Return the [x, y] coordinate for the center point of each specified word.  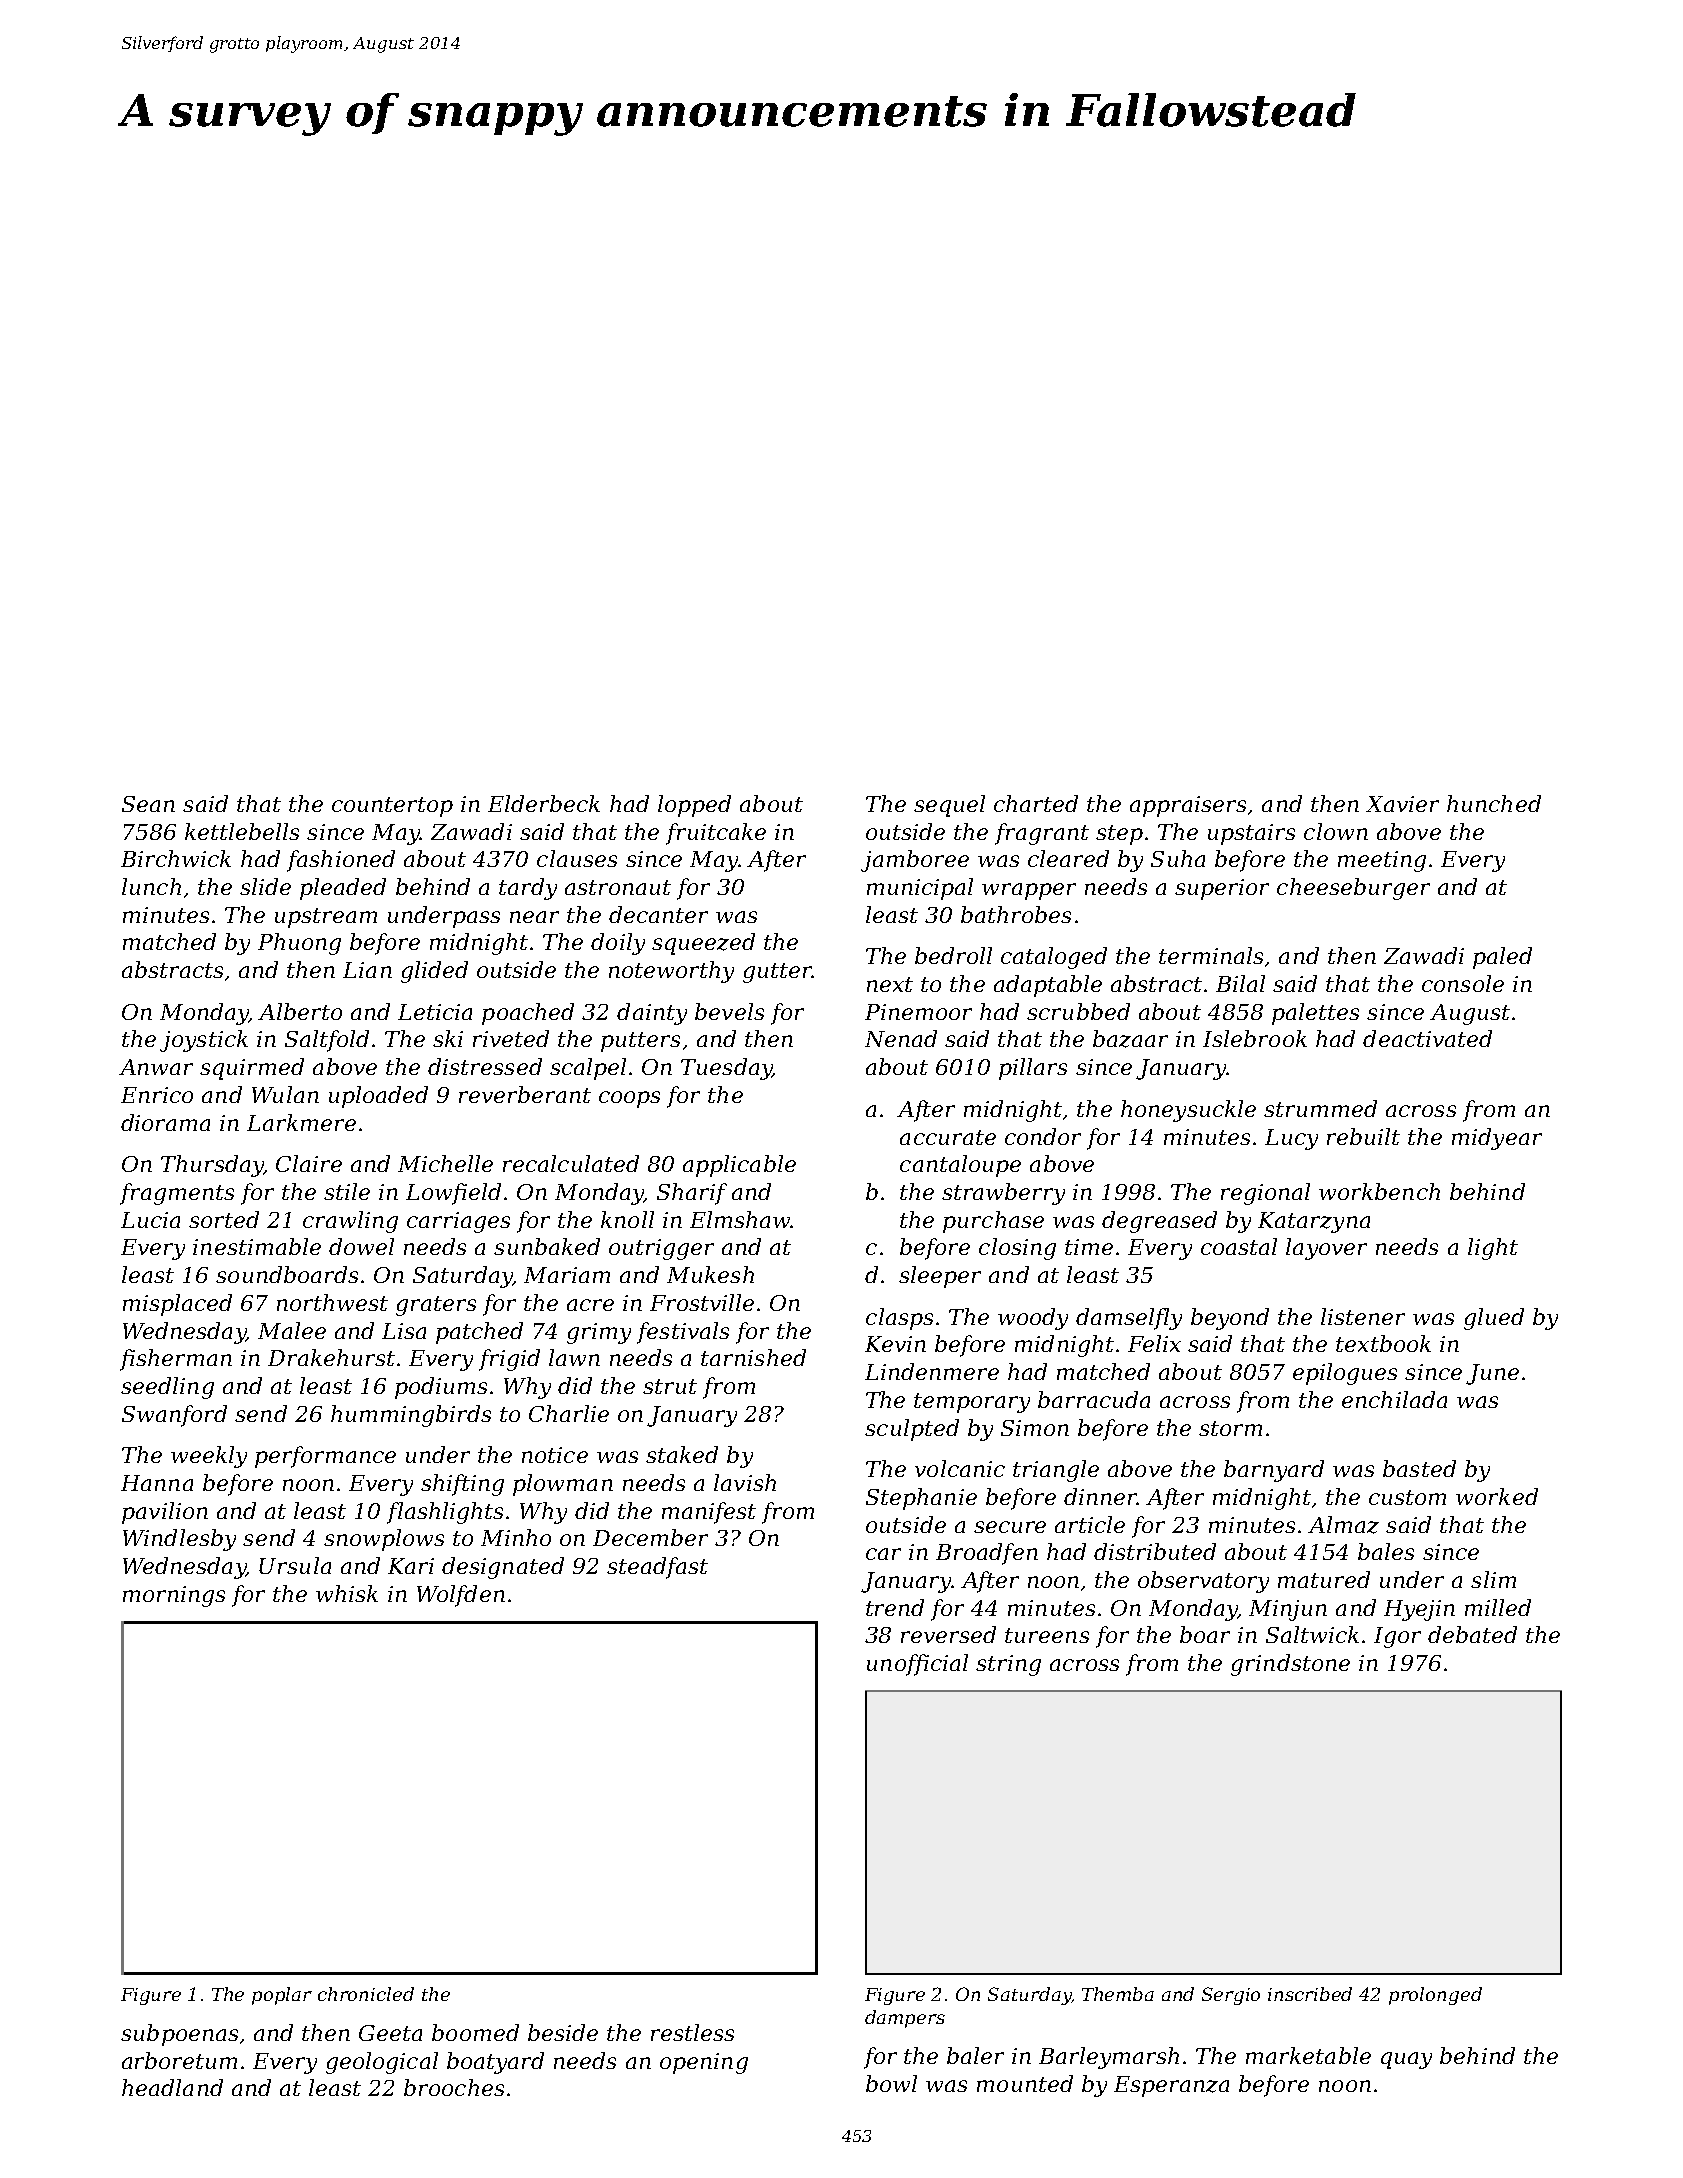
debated [1472, 1634]
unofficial [917, 1665]
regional [1265, 1194]
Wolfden [461, 1596]
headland [172, 2087]
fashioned [341, 861]
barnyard [1274, 1471]
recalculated [571, 1163]
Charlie [569, 1413]
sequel [949, 806]
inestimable [257, 1246]
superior [1222, 889]
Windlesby [179, 1540]
